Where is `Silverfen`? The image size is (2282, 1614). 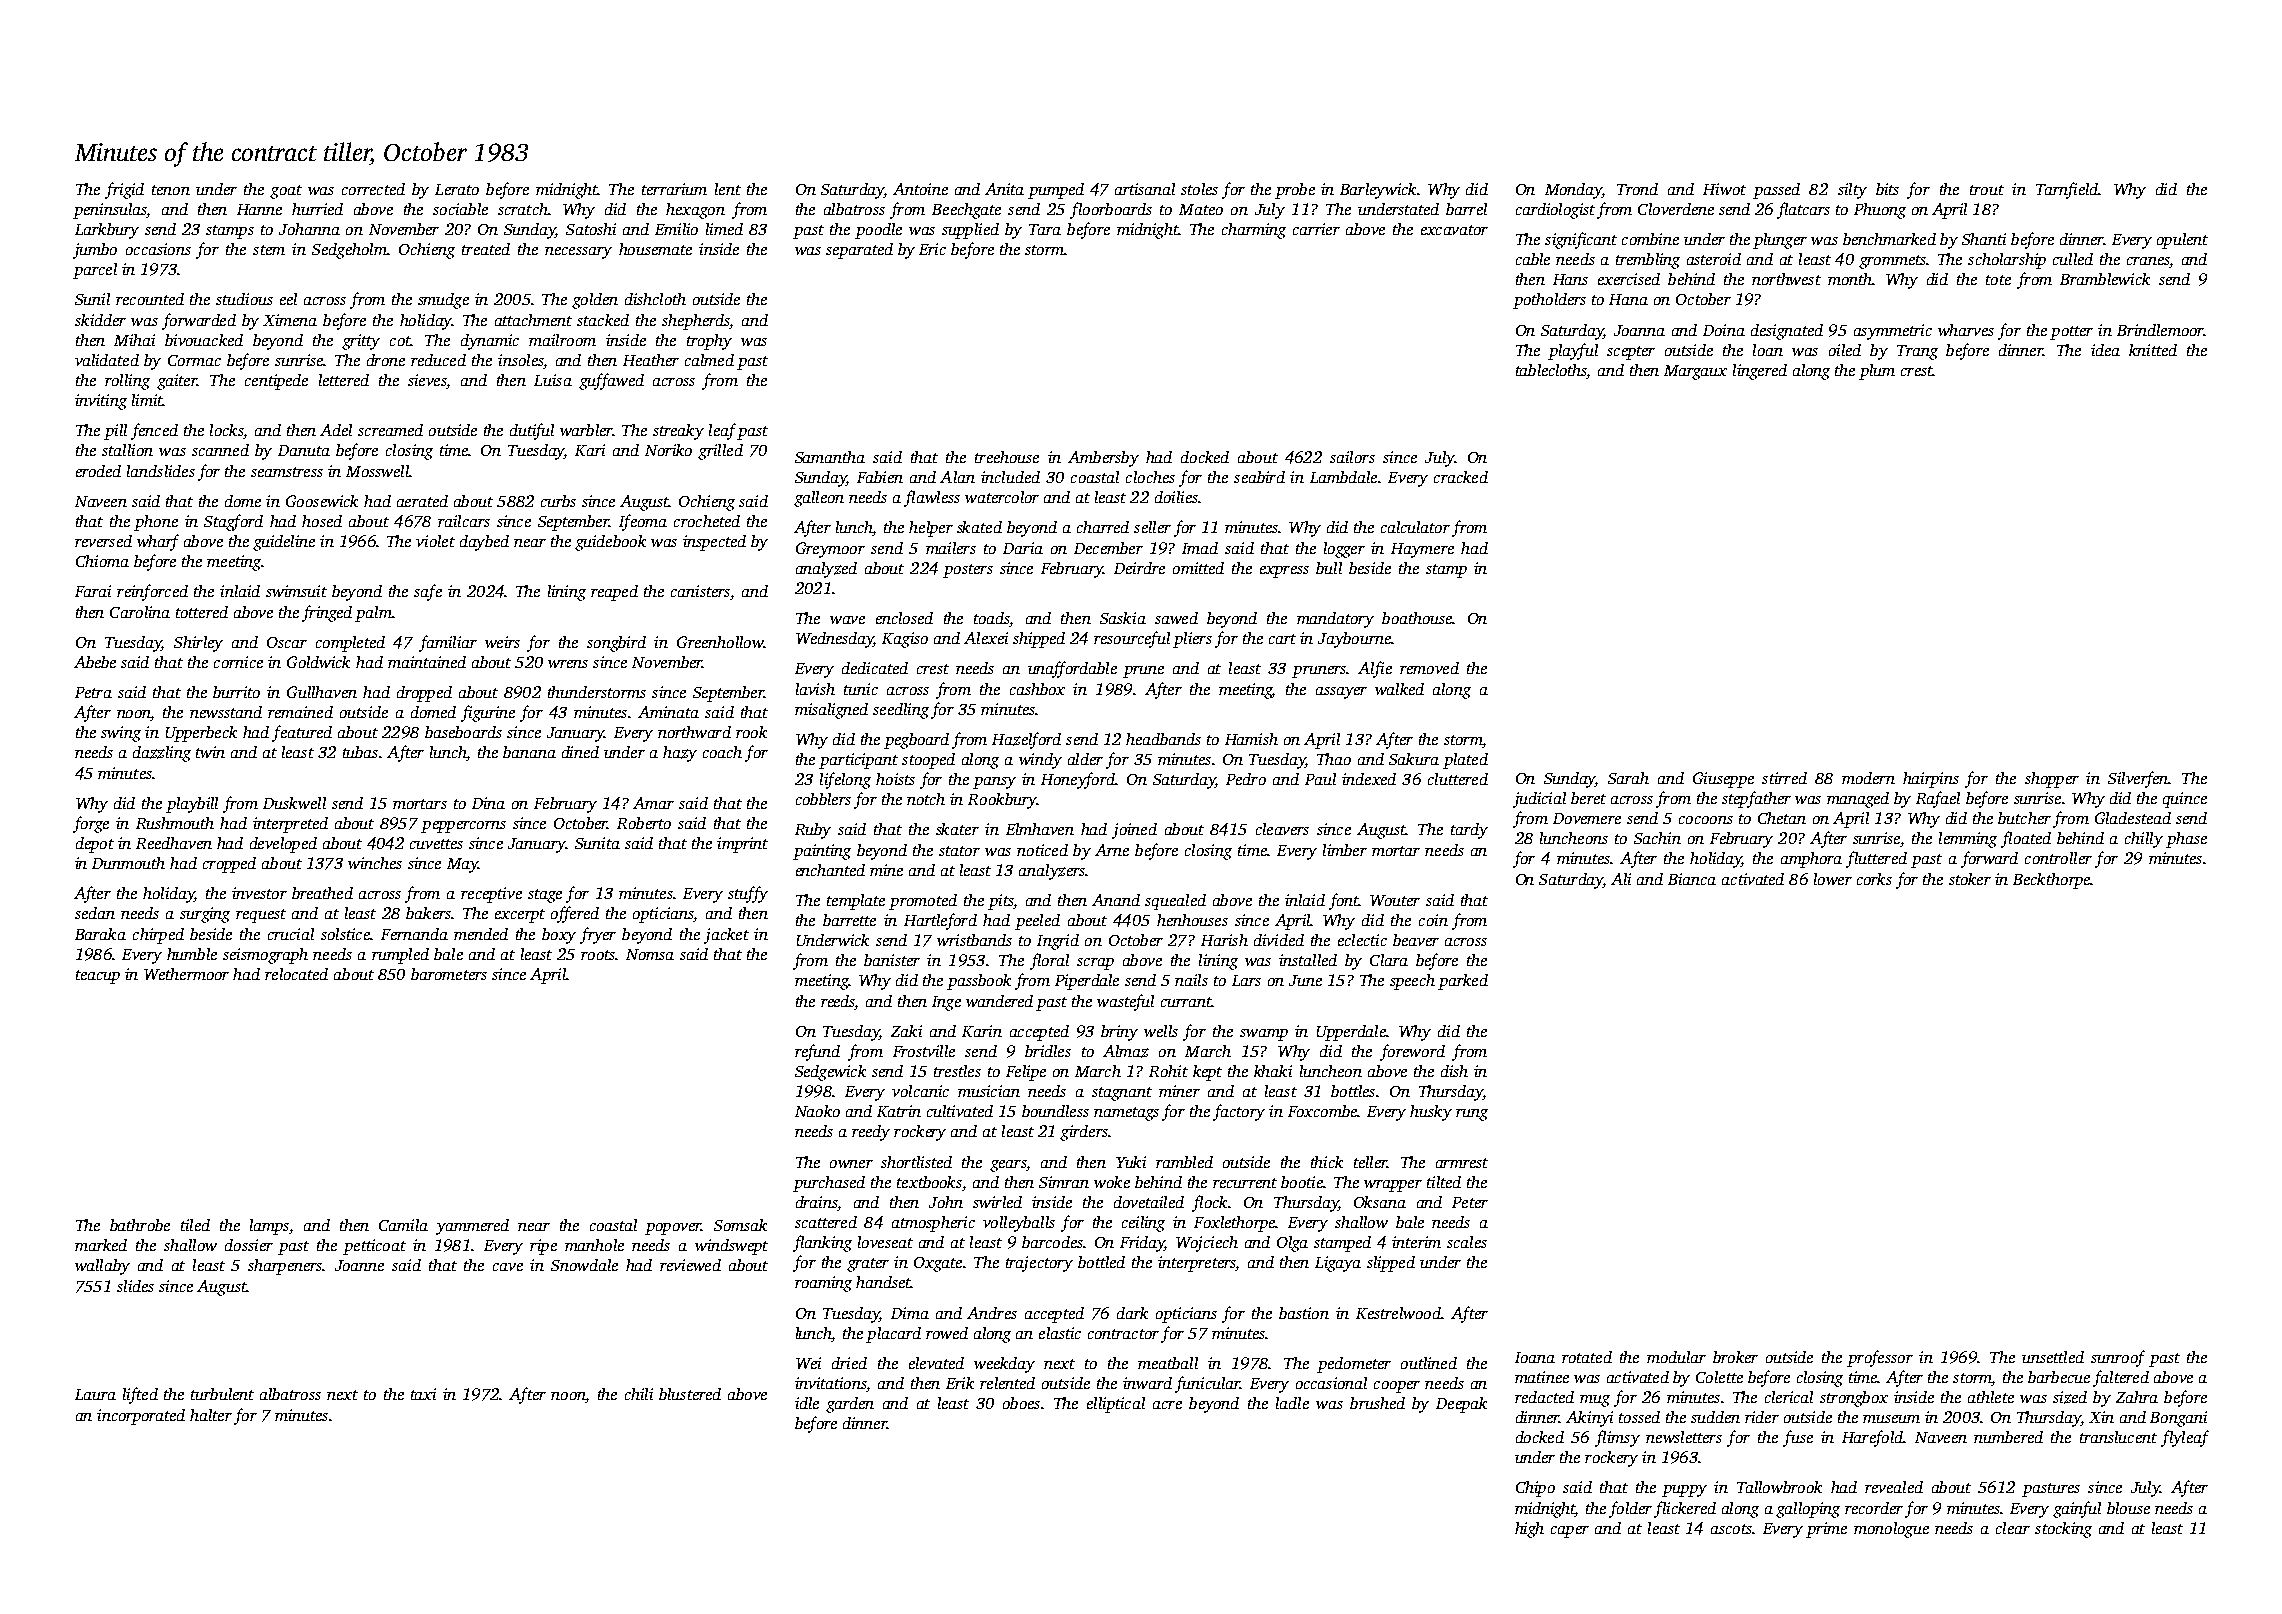 Silverfen is located at coordinates (2138, 779).
